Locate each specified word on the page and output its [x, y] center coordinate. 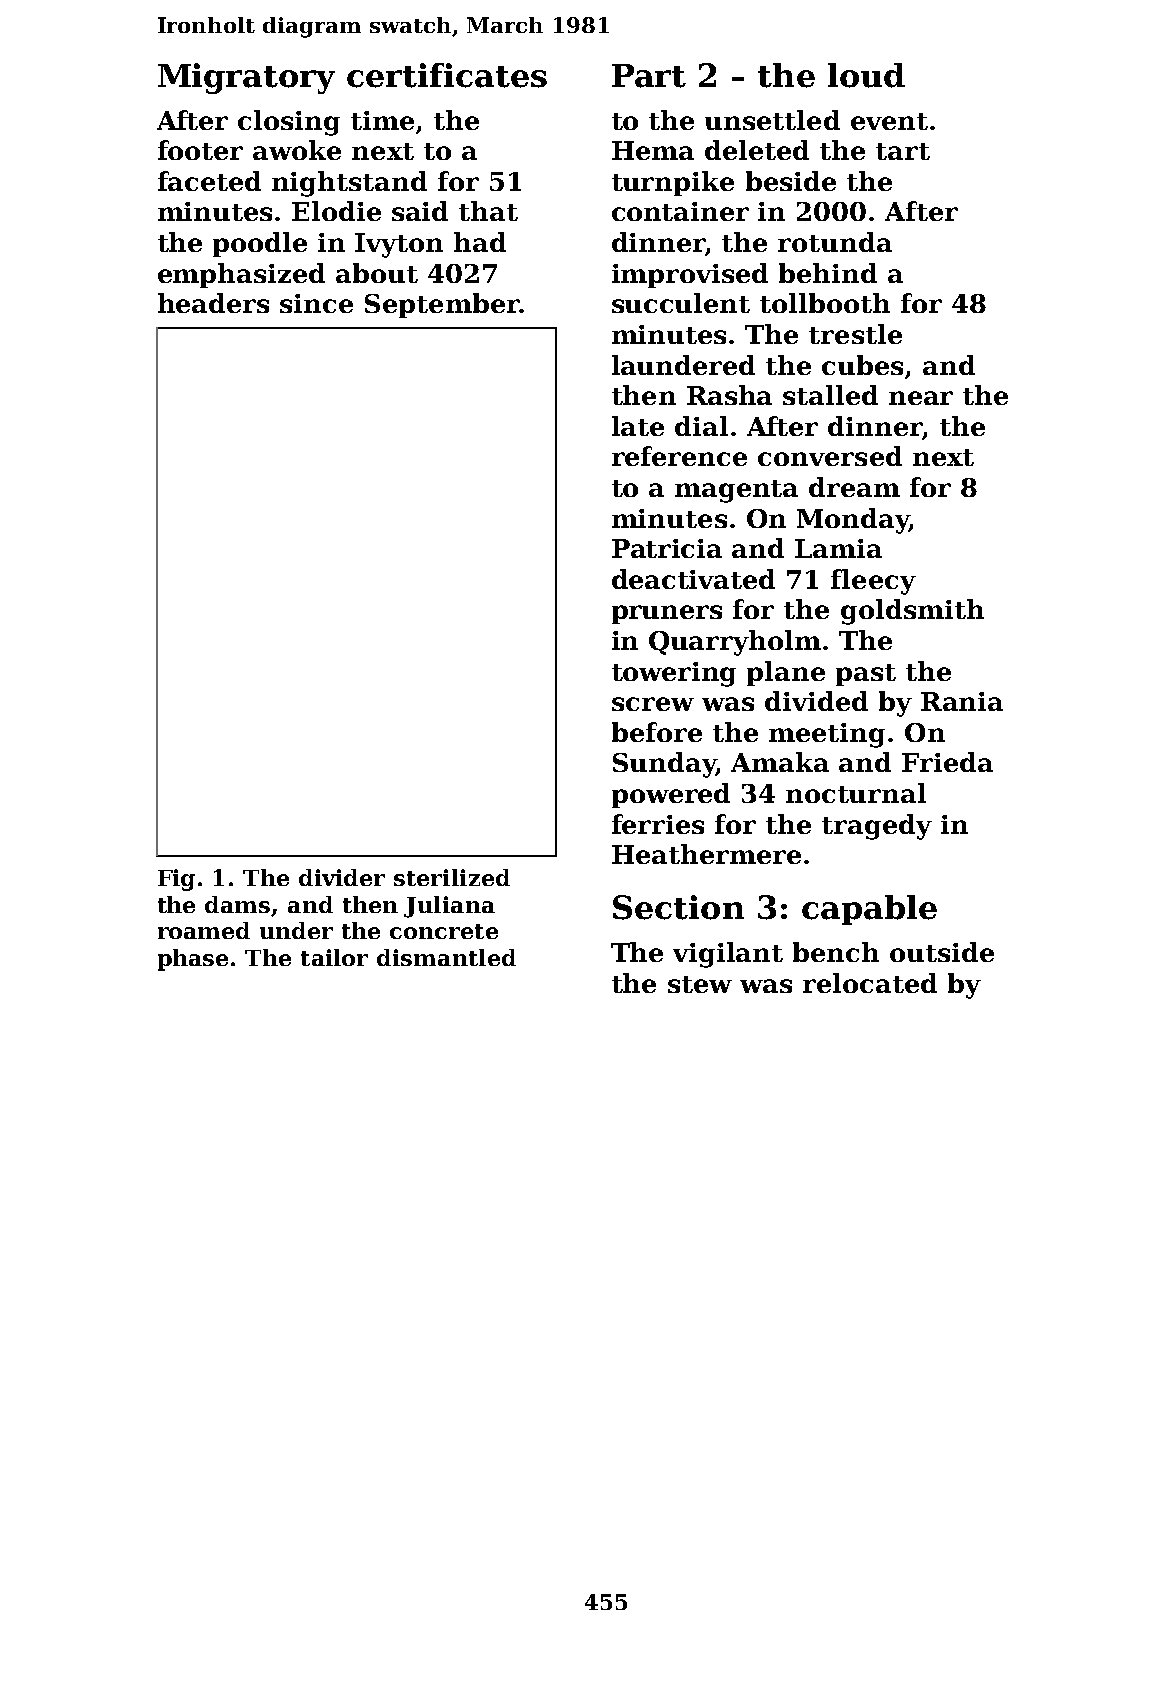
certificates [447, 75]
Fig [176, 880]
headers [213, 303]
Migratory [246, 78]
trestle [855, 334]
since [316, 303]
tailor [334, 957]
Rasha [729, 395]
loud [866, 75]
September [442, 305]
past [866, 675]
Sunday [664, 765]
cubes [862, 365]
